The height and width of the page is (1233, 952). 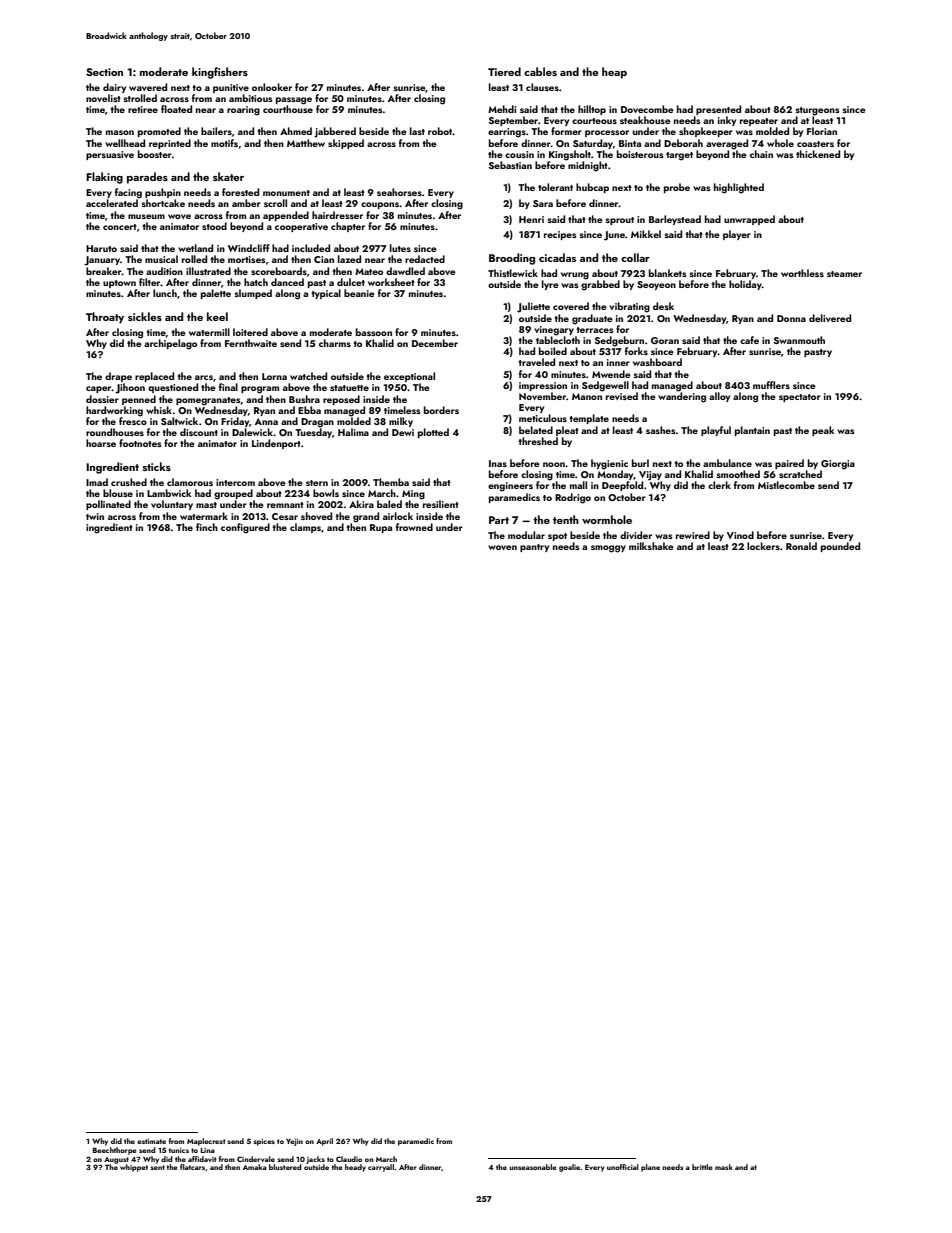 I want to click on reprinted, so click(x=170, y=144).
